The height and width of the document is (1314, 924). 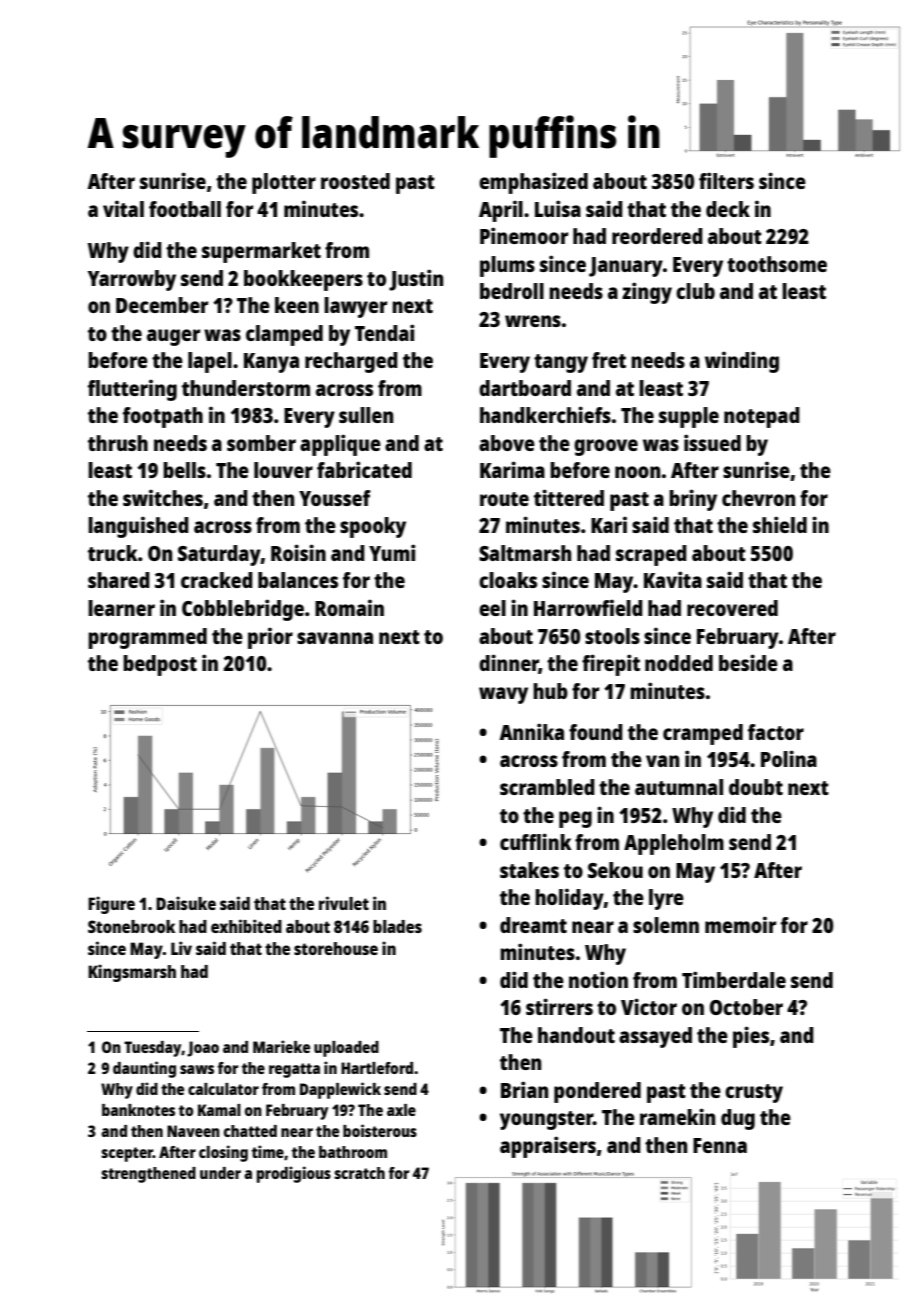 I want to click on zingy, so click(x=647, y=293).
